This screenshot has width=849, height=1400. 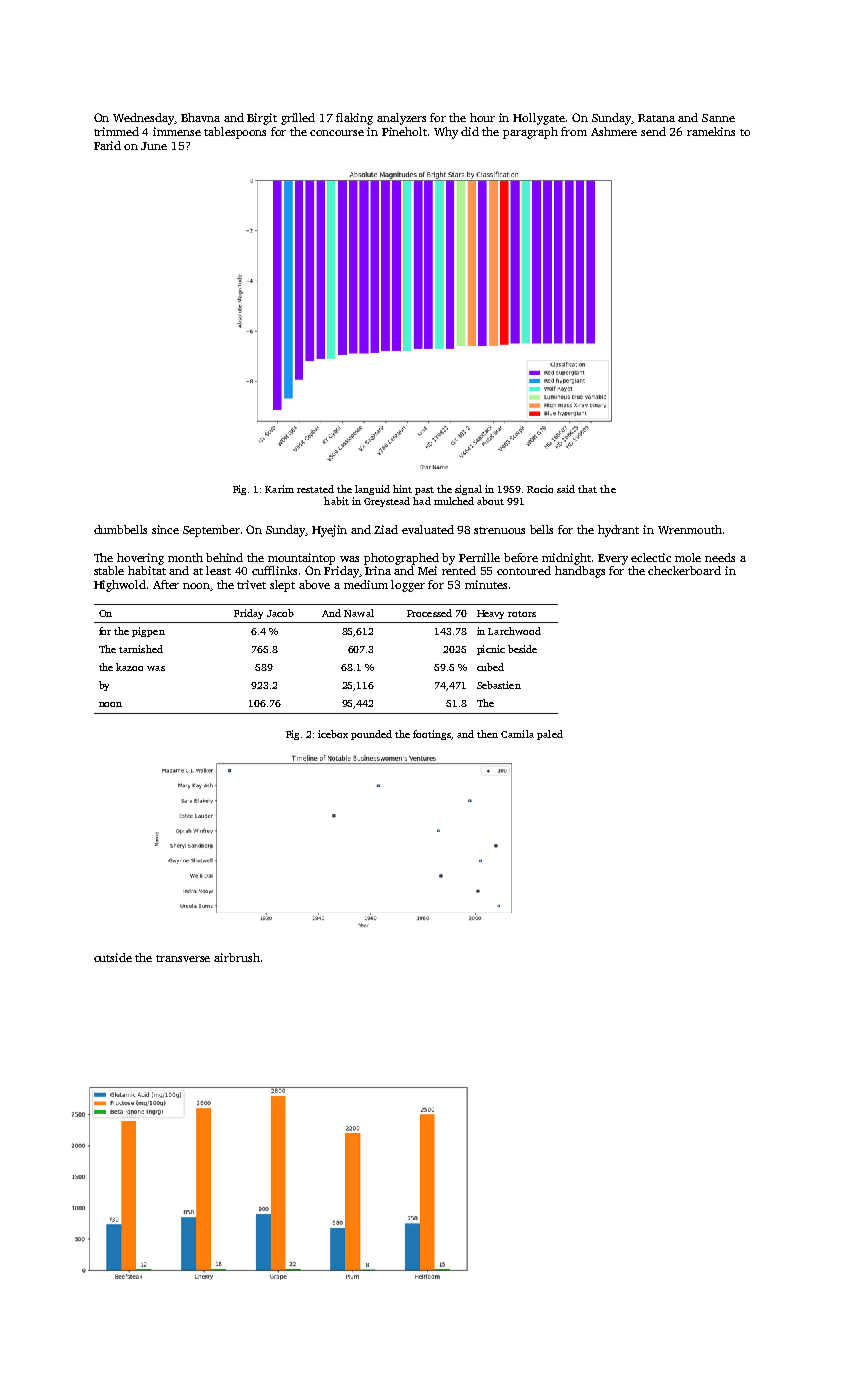 I want to click on that, so click(x=587, y=489).
